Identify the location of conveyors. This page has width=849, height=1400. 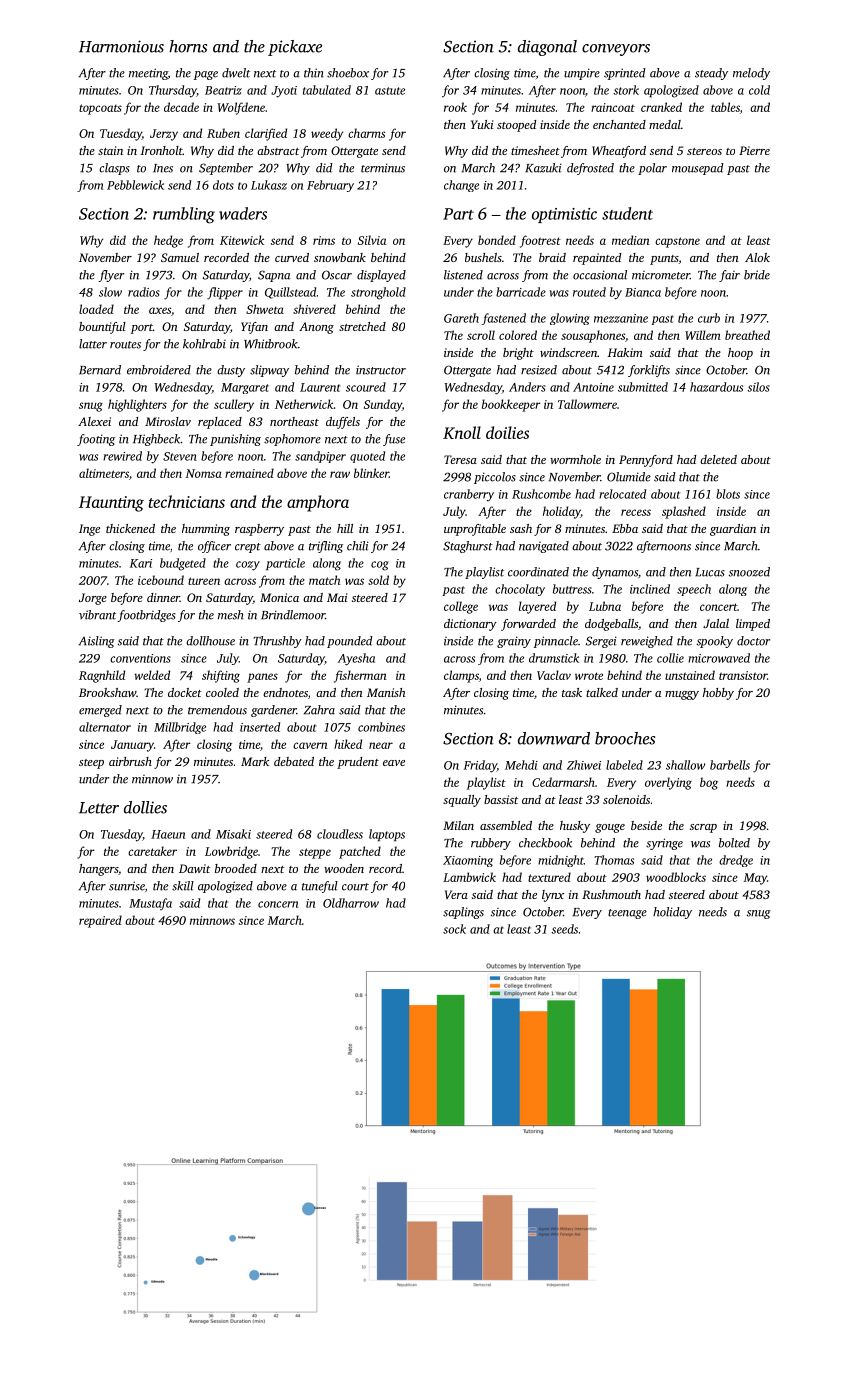
(616, 50).
